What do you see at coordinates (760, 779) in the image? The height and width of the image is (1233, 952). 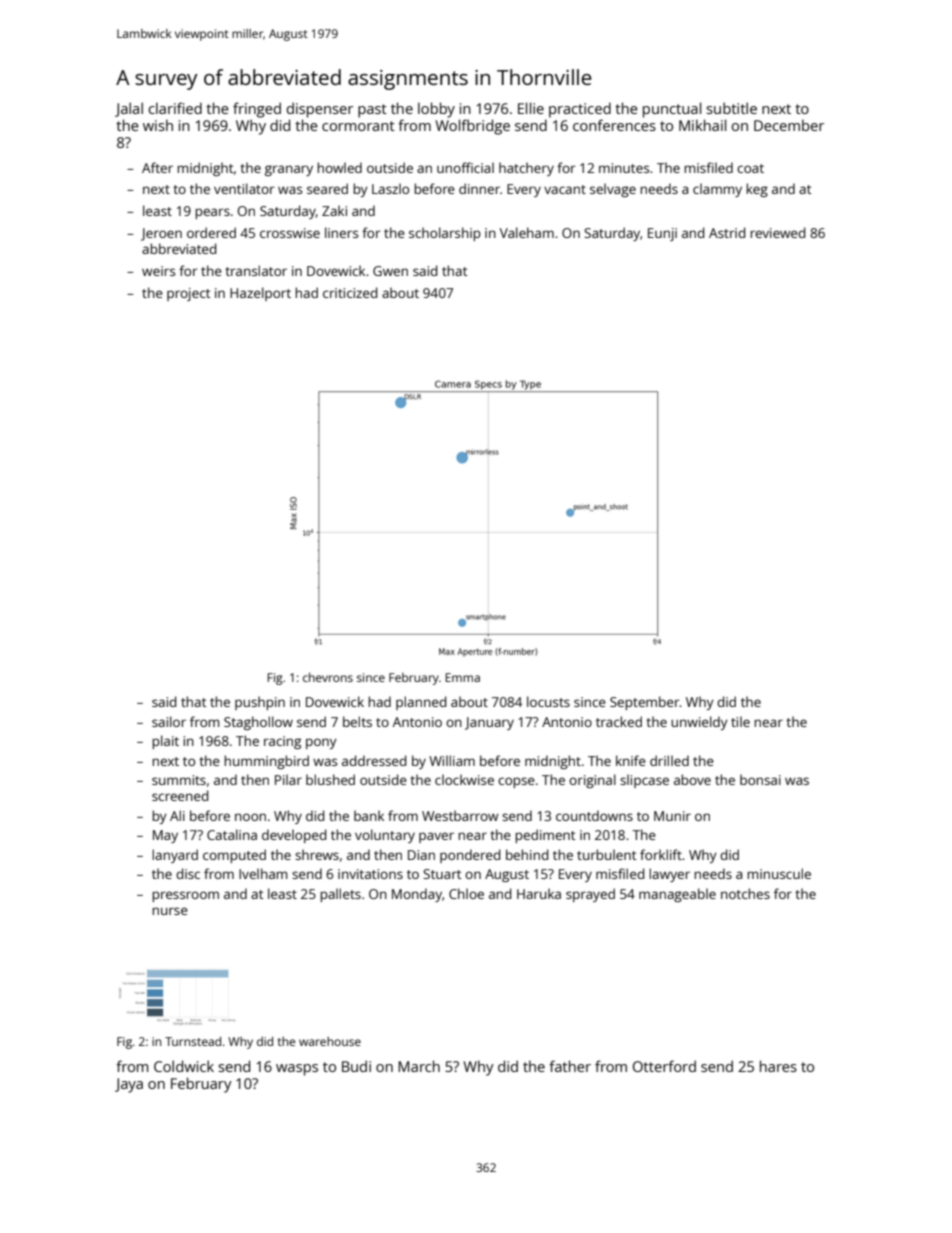 I see `bonsai` at bounding box center [760, 779].
